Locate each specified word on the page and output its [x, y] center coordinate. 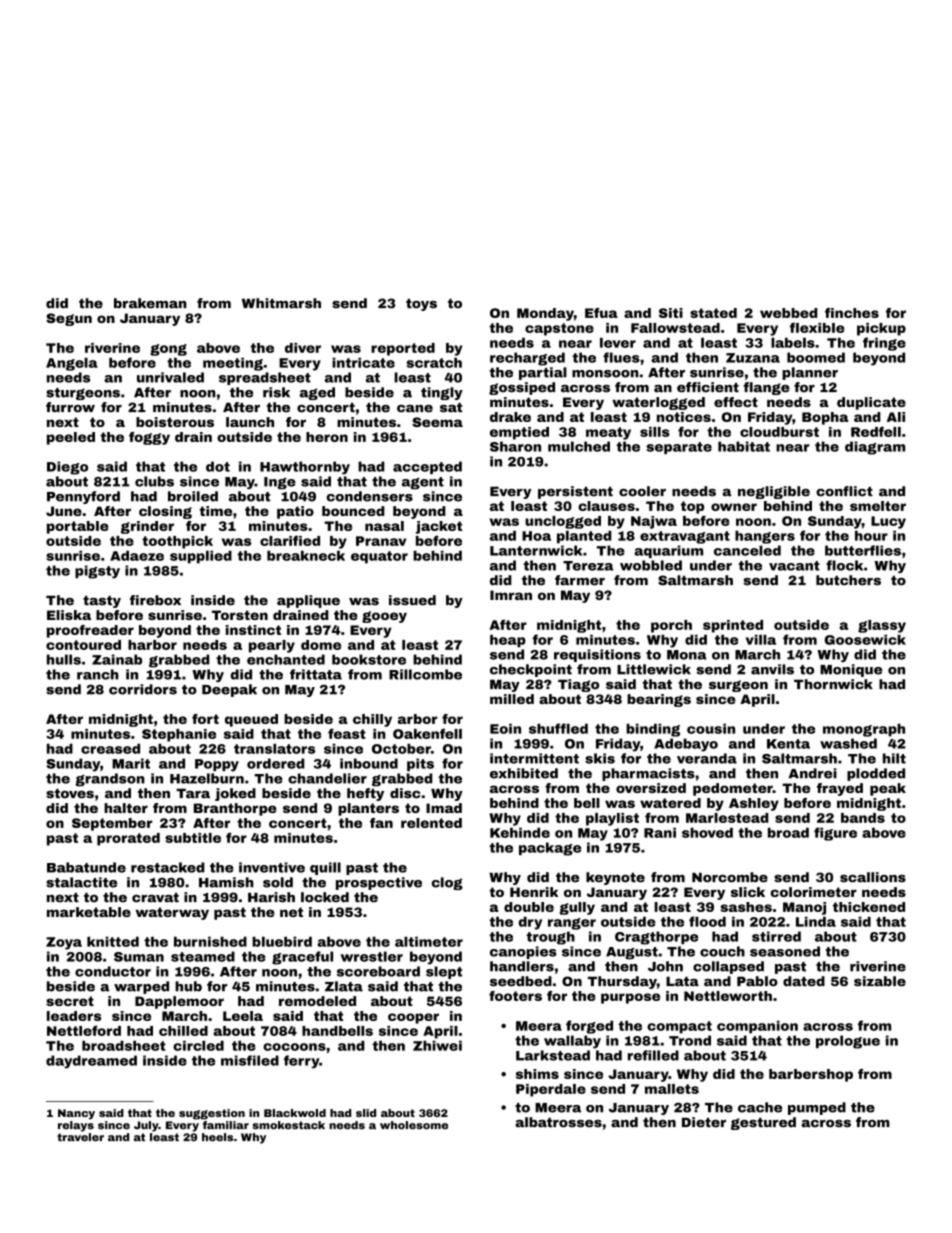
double [529, 907]
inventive [272, 867]
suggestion [212, 1114]
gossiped [522, 388]
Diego [67, 468]
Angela [72, 364]
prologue [848, 1042]
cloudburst [779, 432]
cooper [413, 1018]
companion [757, 1027]
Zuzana [753, 358]
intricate [363, 362]
